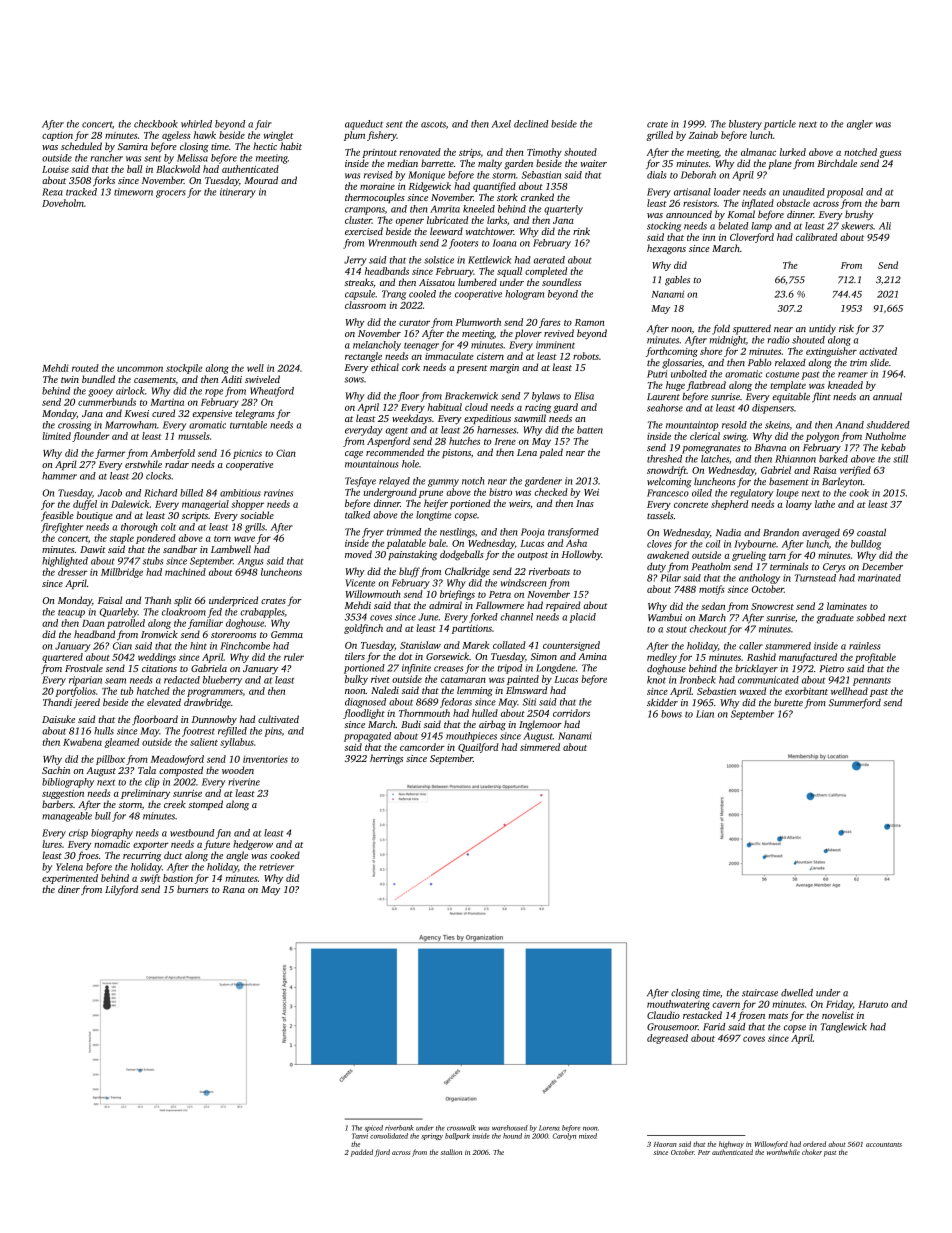  What do you see at coordinates (871, 532) in the image?
I see `coastal` at bounding box center [871, 532].
